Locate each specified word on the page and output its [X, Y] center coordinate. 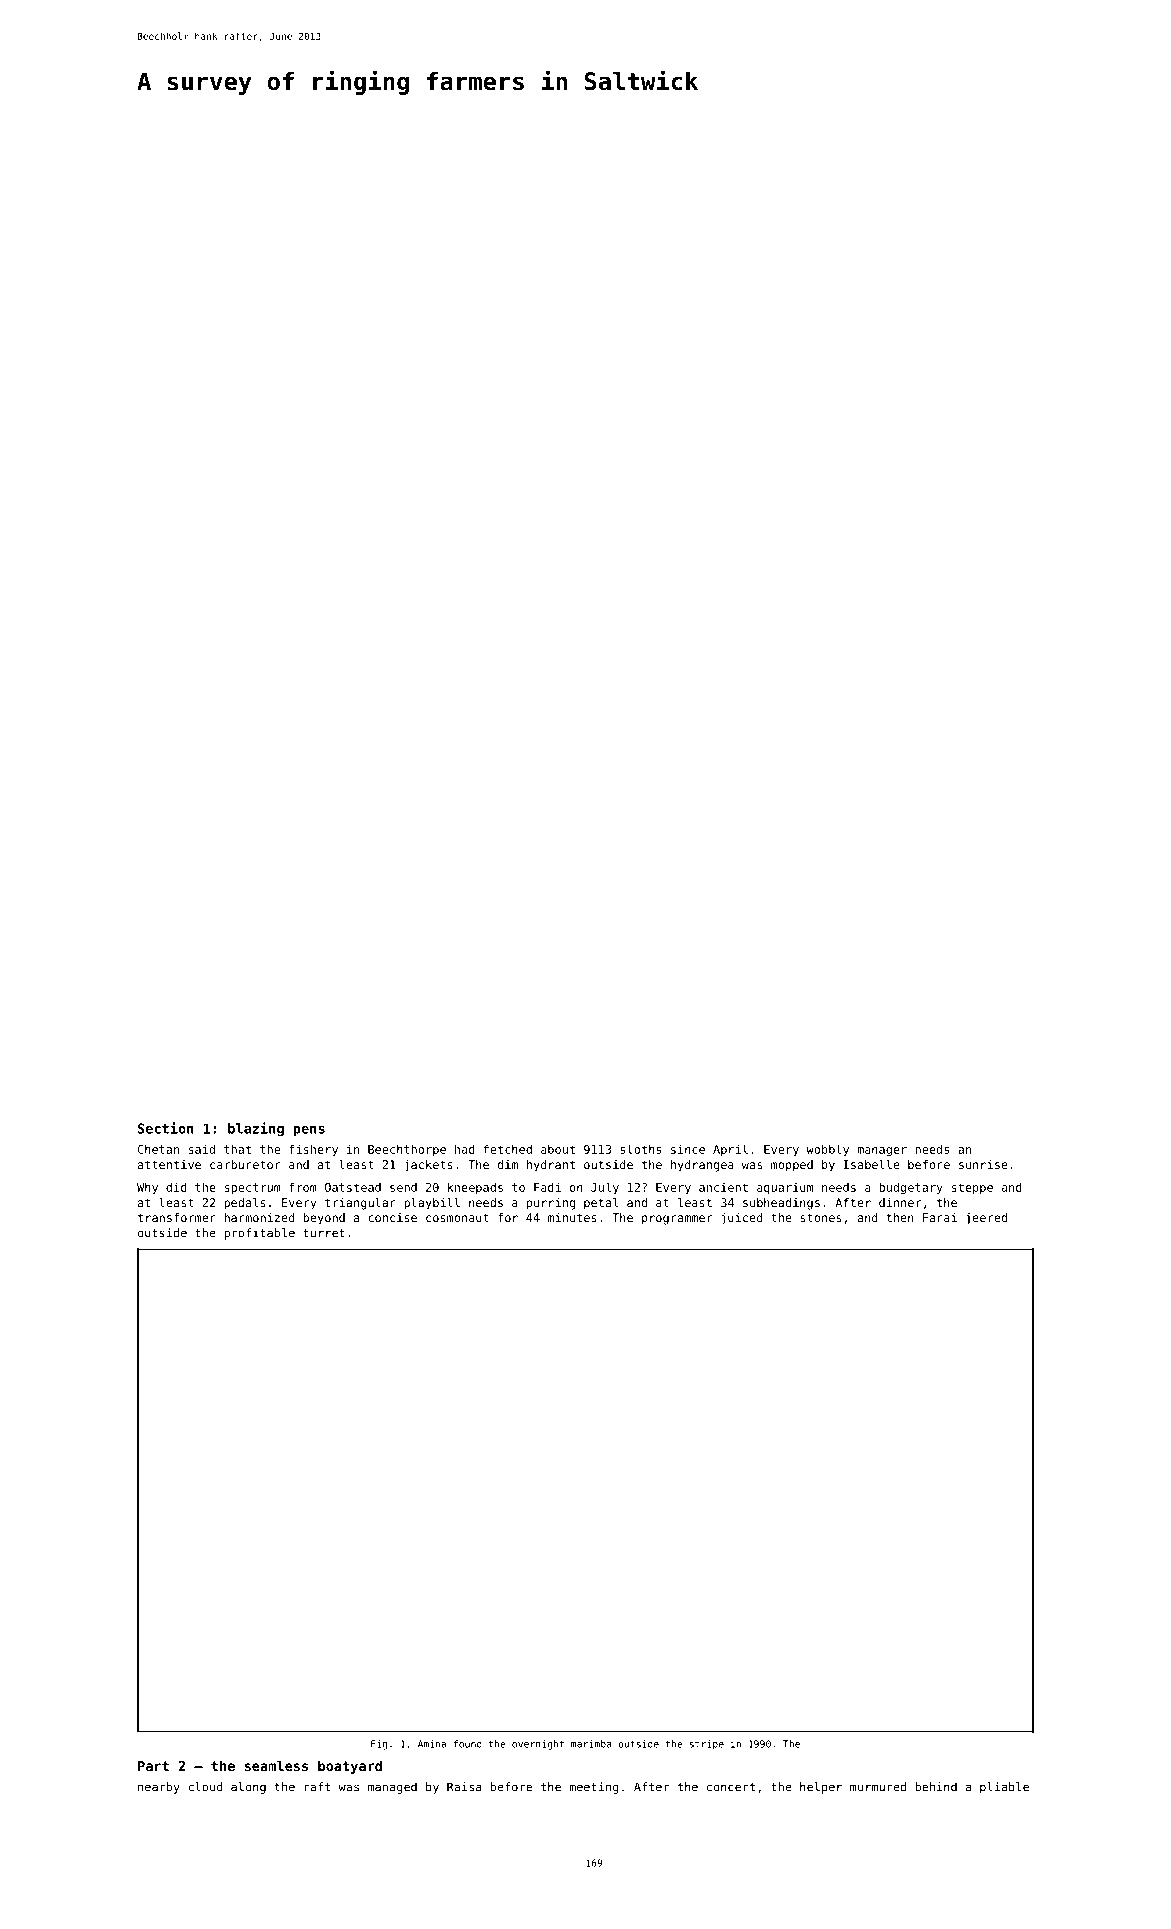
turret [324, 1233]
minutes [572, 1217]
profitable [259, 1234]
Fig [379, 1745]
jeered [986, 1219]
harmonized [259, 1217]
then [900, 1217]
